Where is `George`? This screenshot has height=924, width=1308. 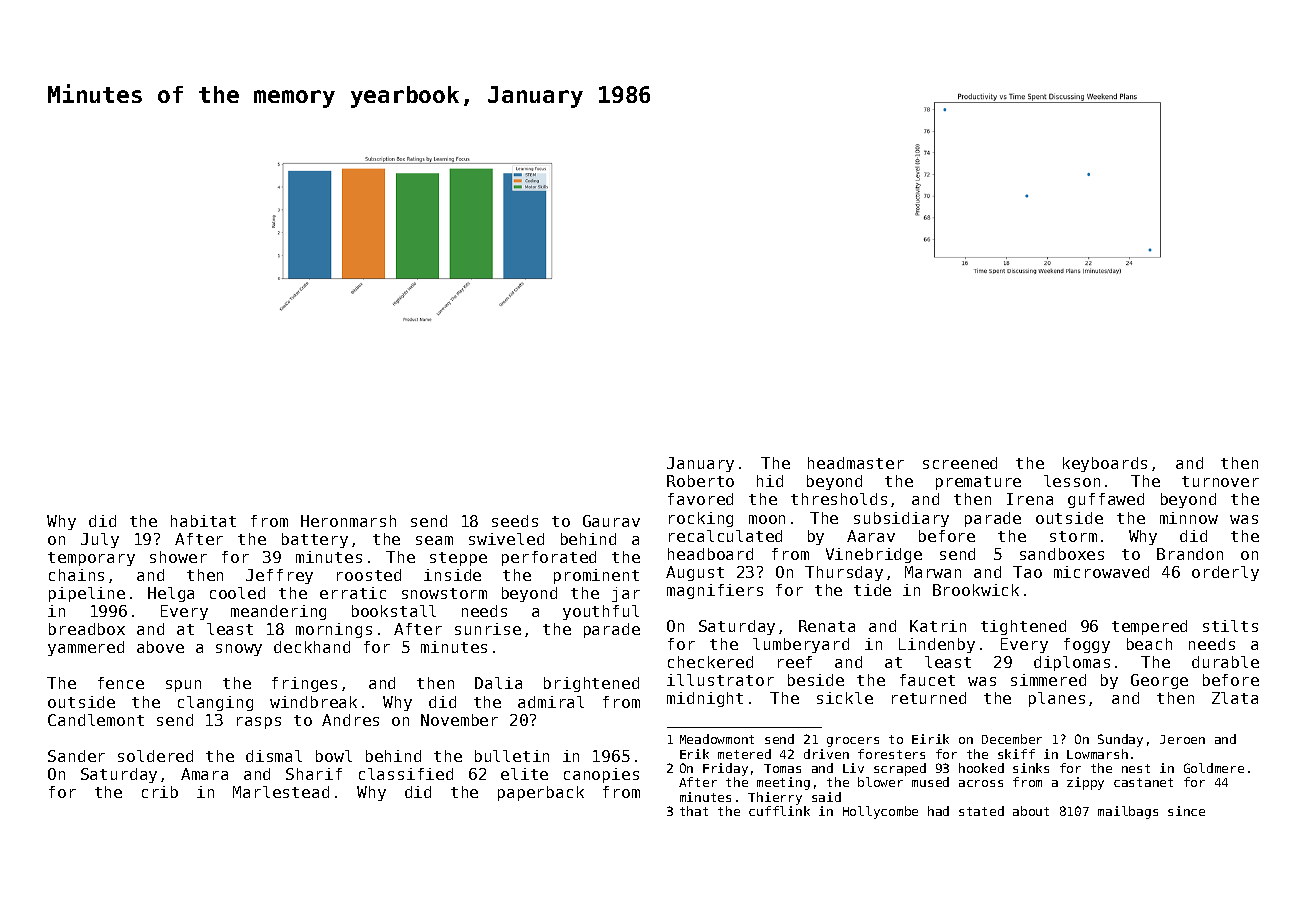
George is located at coordinates (1159, 681).
